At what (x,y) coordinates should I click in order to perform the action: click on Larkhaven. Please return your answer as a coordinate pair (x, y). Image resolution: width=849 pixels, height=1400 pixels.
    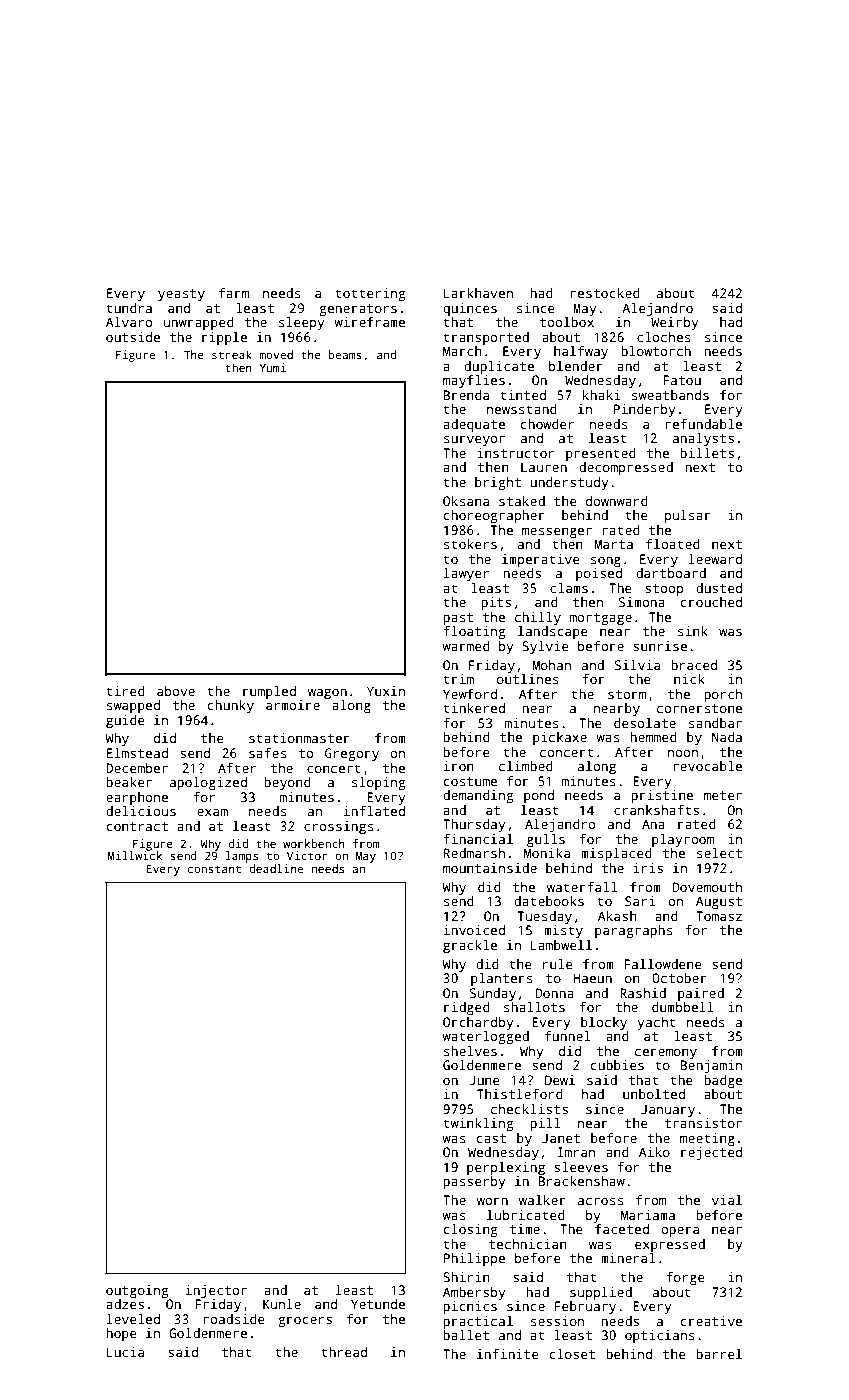
    Looking at the image, I should click on (478, 293).
